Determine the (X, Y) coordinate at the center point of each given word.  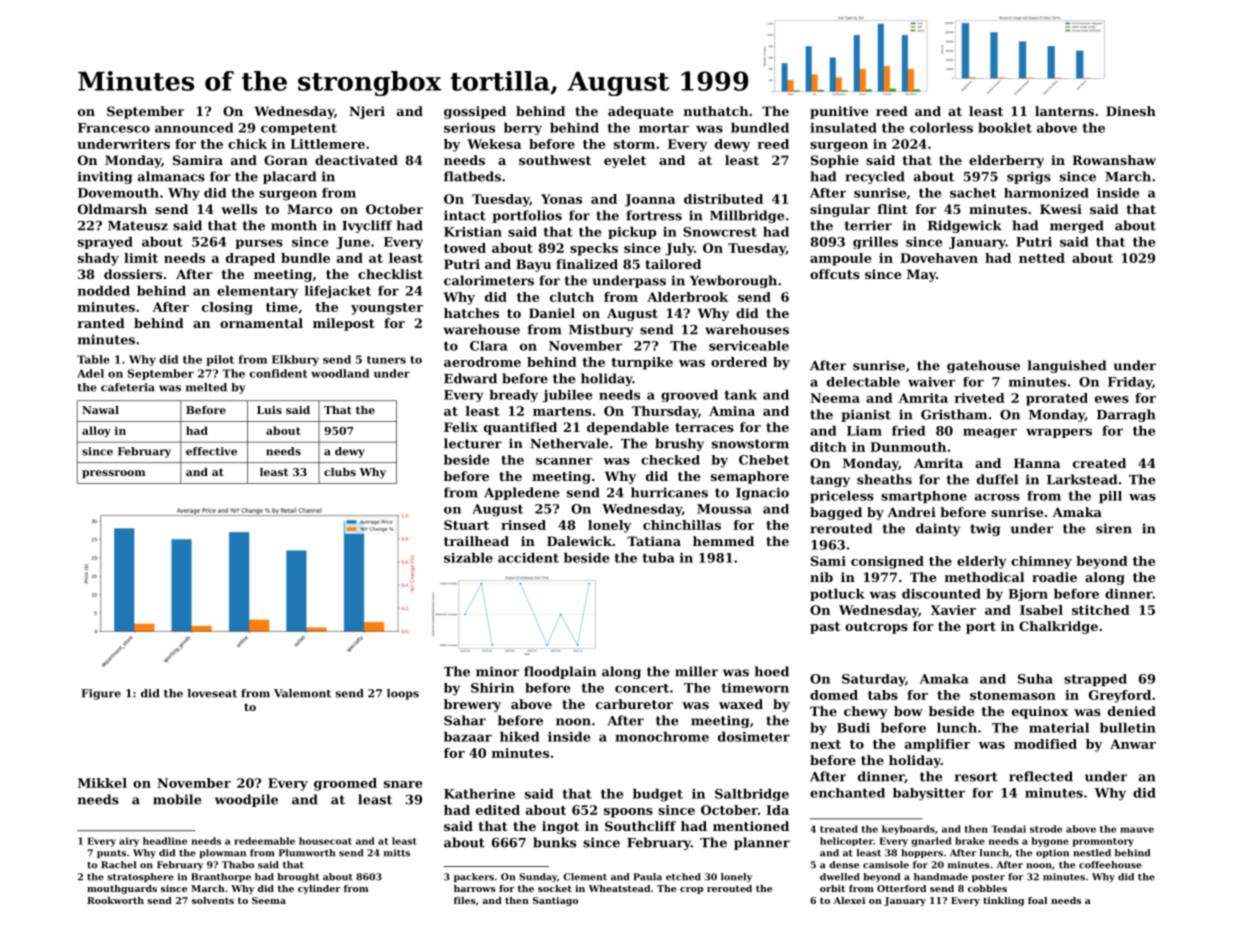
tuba (658, 557)
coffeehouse (1110, 865)
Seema (269, 900)
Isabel (1041, 610)
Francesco (114, 128)
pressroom (114, 474)
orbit (832, 888)
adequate (641, 112)
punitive (839, 112)
